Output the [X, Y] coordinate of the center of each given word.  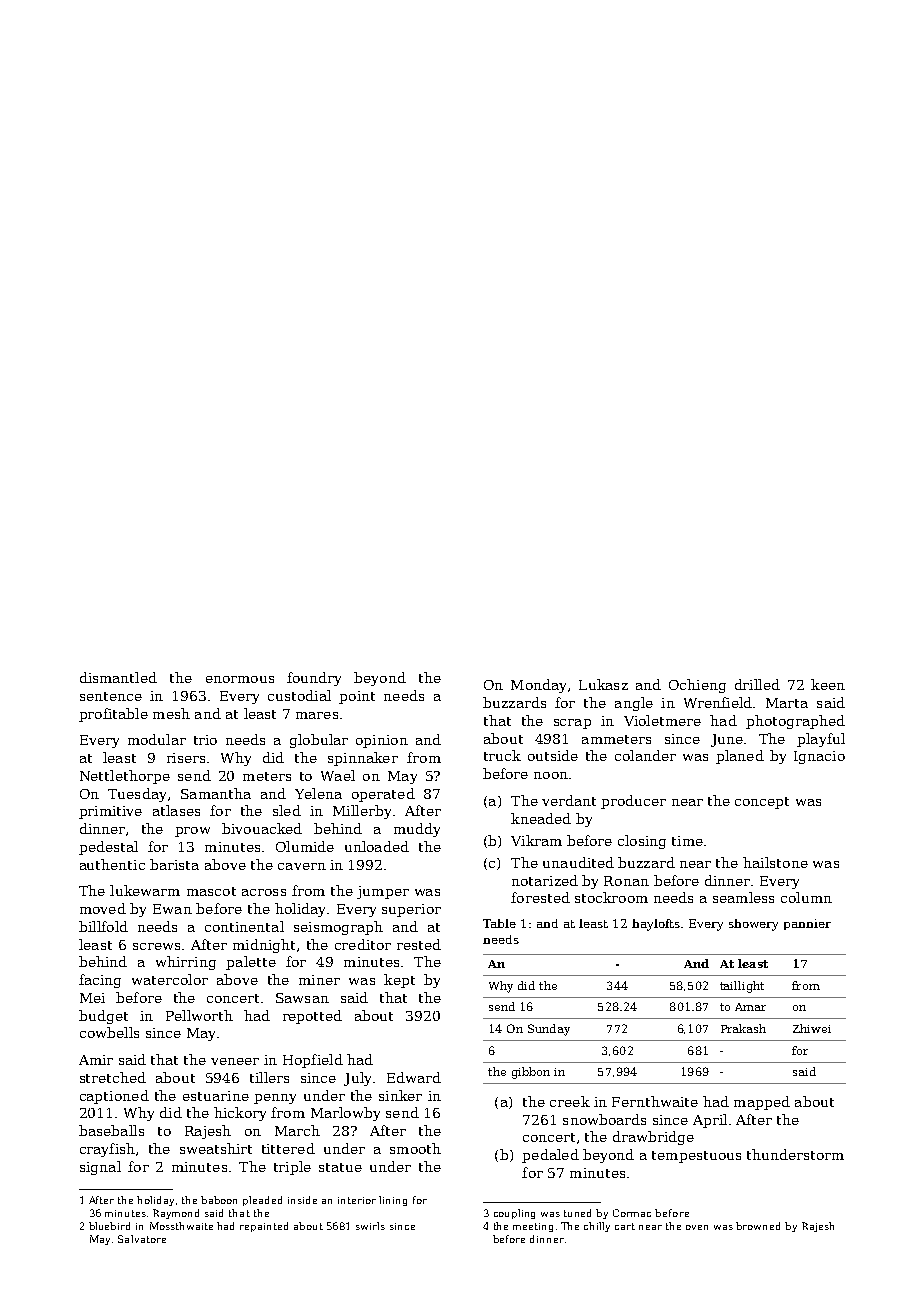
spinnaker [363, 759]
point [357, 697]
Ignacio [819, 757]
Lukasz [603, 684]
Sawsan [302, 998]
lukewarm [145, 890]
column [806, 897]
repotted [312, 1017]
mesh [171, 713]
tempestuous [696, 1157]
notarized [545, 880]
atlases [176, 810]
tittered [288, 1148]
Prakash [743, 1028]
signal [100, 1168]
